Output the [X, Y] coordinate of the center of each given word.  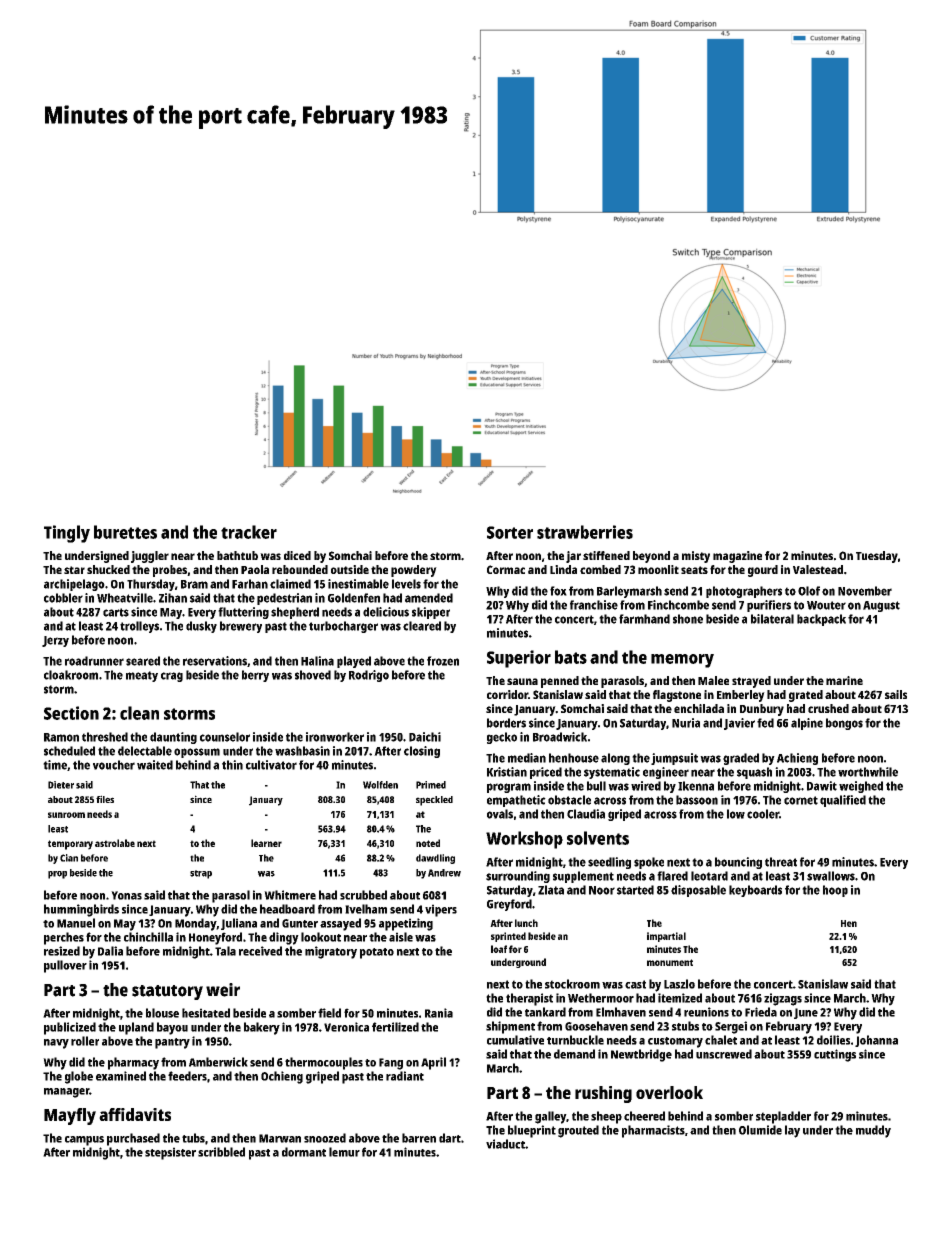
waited [155, 765]
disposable [698, 891]
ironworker [335, 737]
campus [84, 1141]
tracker [249, 532]
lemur [344, 1152]
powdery [414, 571]
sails [896, 694]
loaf [499, 949]
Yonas [126, 895]
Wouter [826, 605]
